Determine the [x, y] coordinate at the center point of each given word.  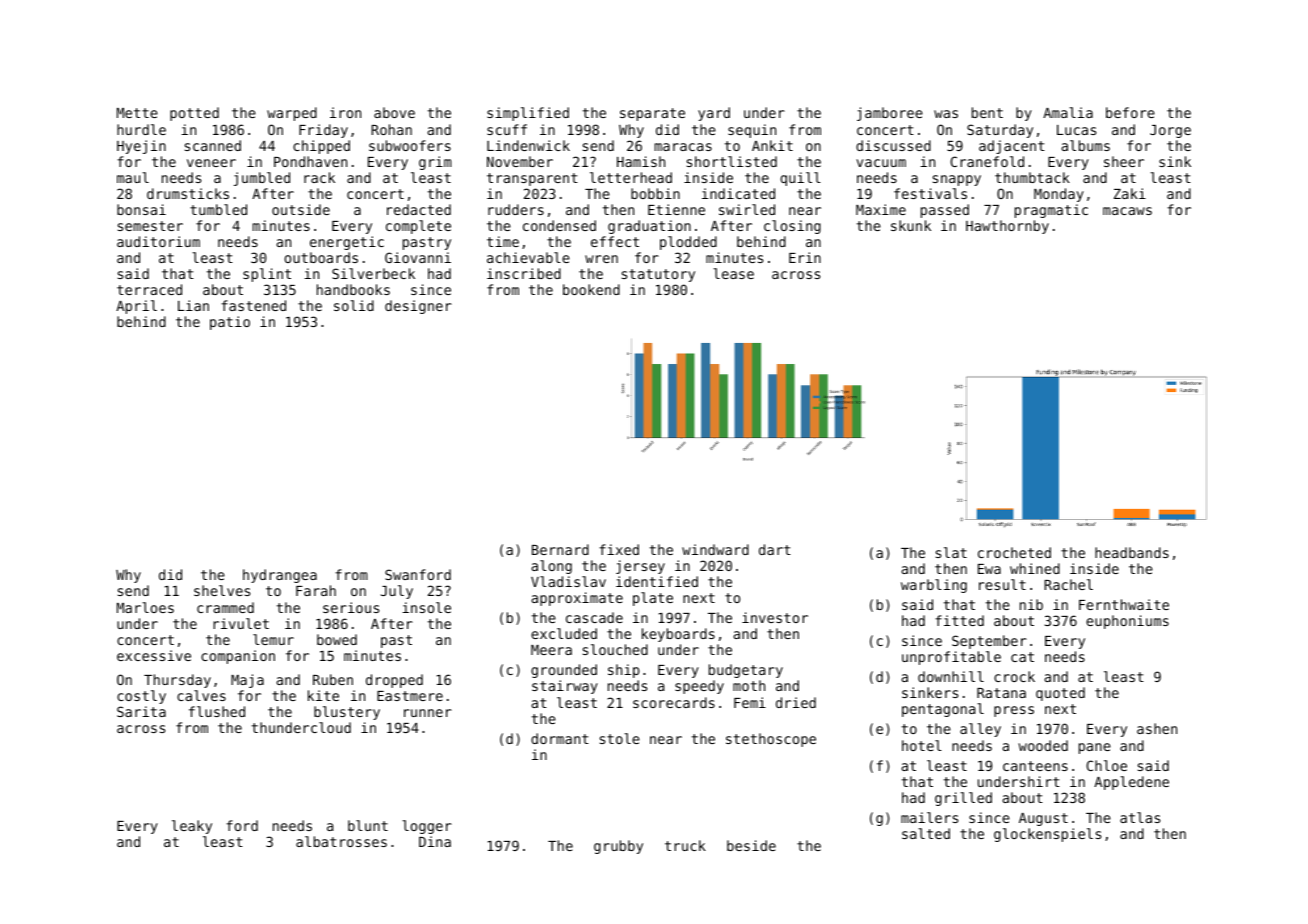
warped [292, 114]
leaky [192, 827]
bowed [337, 639]
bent [987, 112]
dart [775, 549]
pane [1095, 748]
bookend [591, 289]
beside [751, 845]
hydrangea [280, 576]
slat [951, 552]
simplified [528, 114]
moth [749, 685]
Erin [805, 257]
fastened [253, 305]
